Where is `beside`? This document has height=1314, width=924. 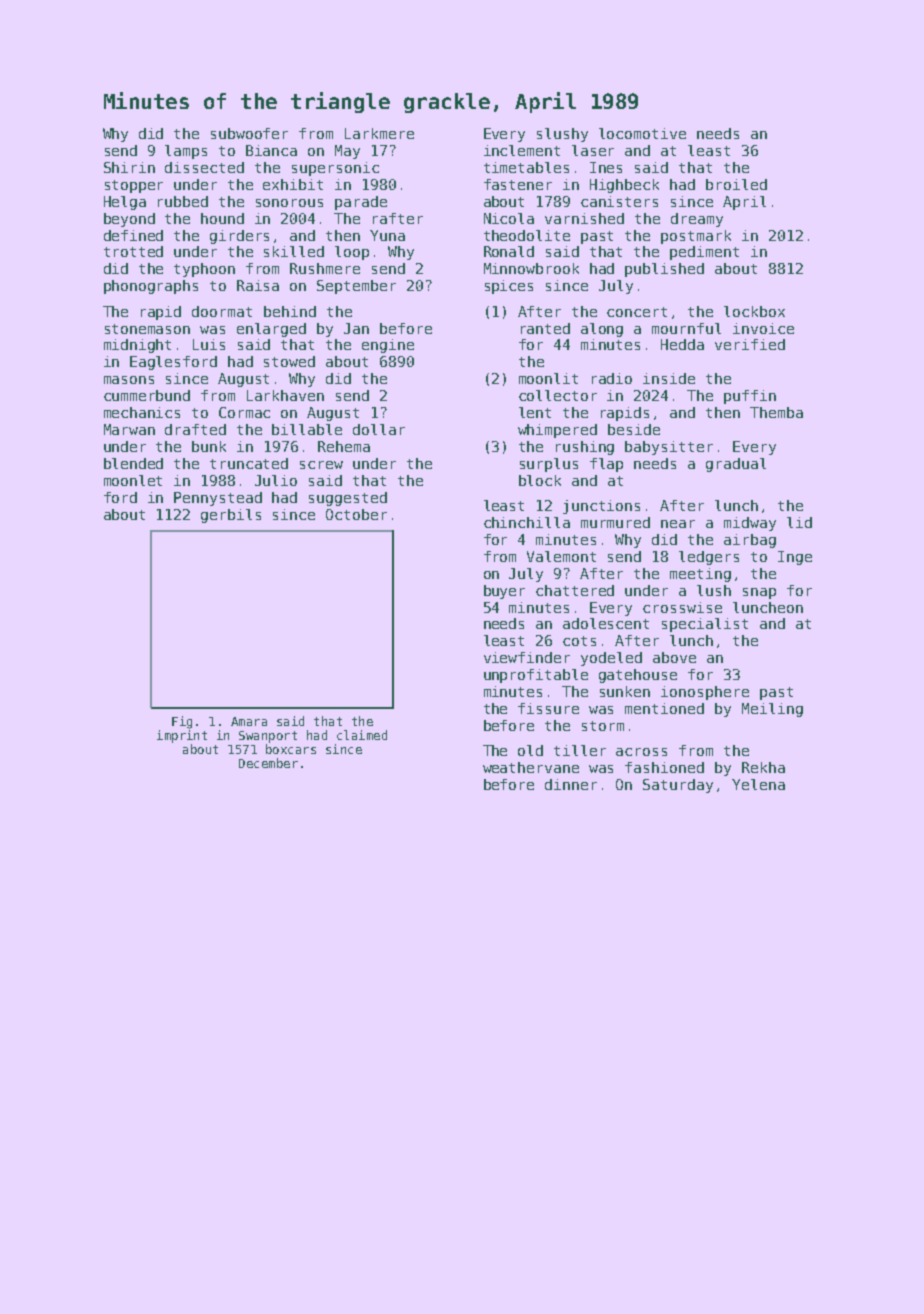
beside is located at coordinates (634, 429).
